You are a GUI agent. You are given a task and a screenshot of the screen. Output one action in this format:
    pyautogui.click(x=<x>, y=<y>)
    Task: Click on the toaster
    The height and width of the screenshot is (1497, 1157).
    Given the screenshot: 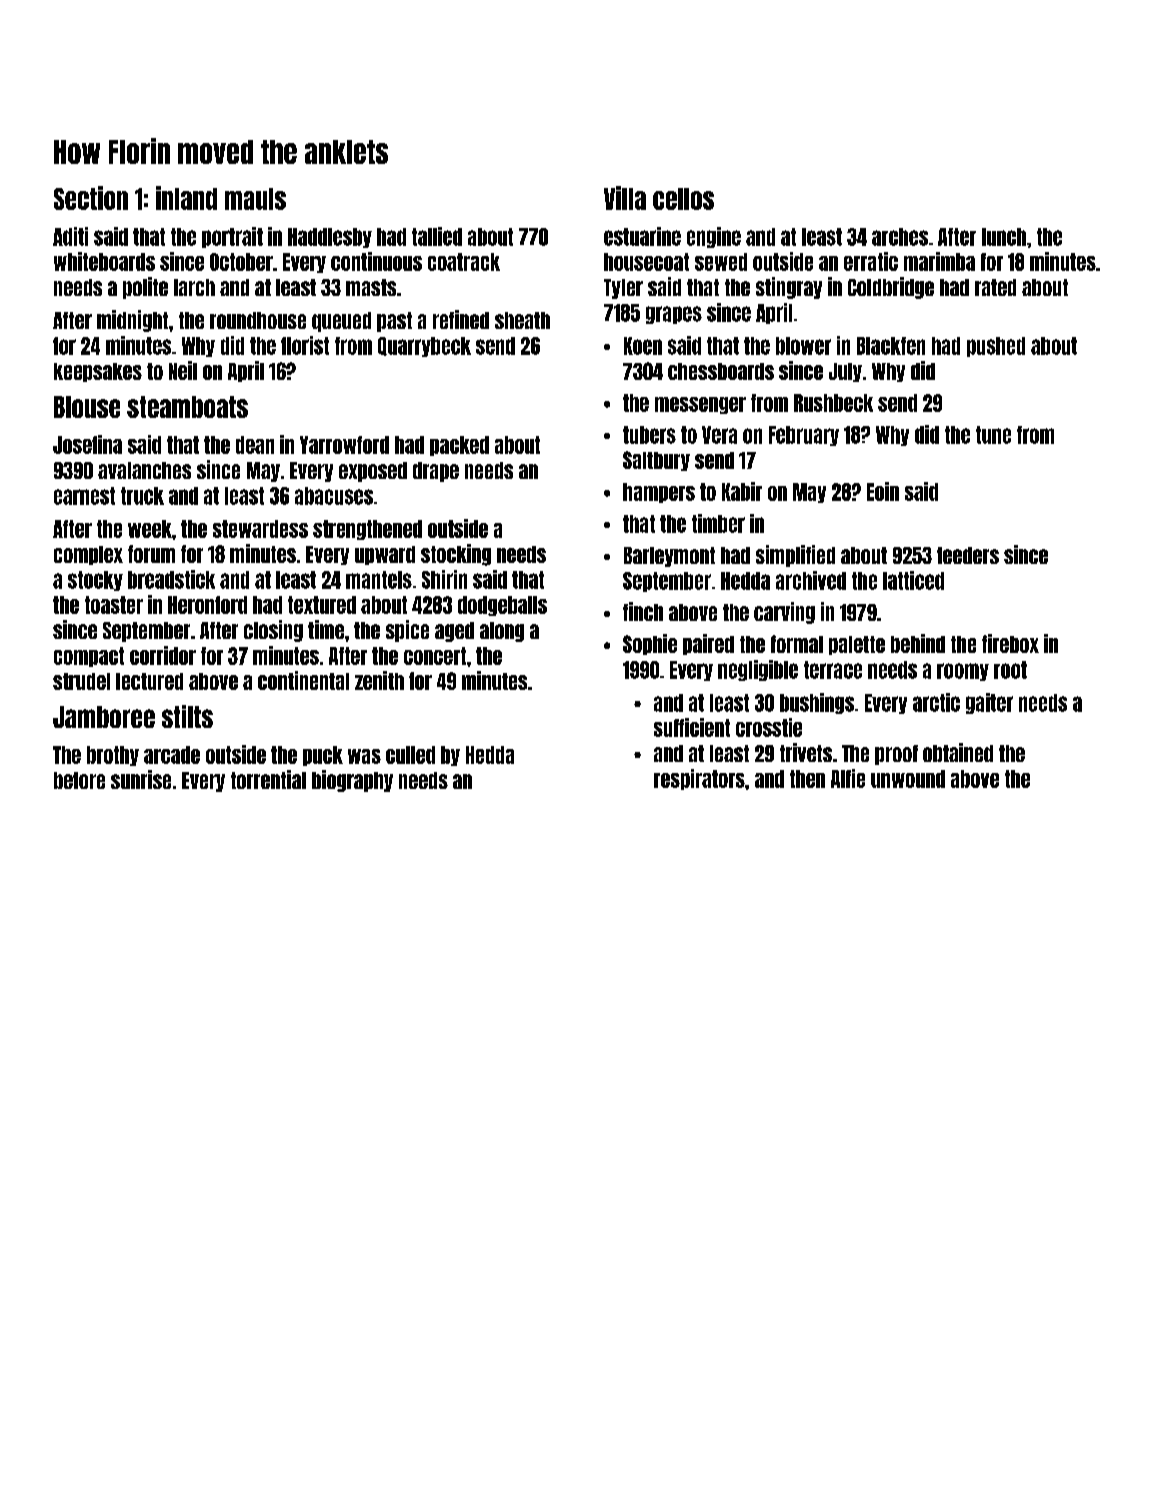 What is the action you would take?
    pyautogui.click(x=114, y=605)
